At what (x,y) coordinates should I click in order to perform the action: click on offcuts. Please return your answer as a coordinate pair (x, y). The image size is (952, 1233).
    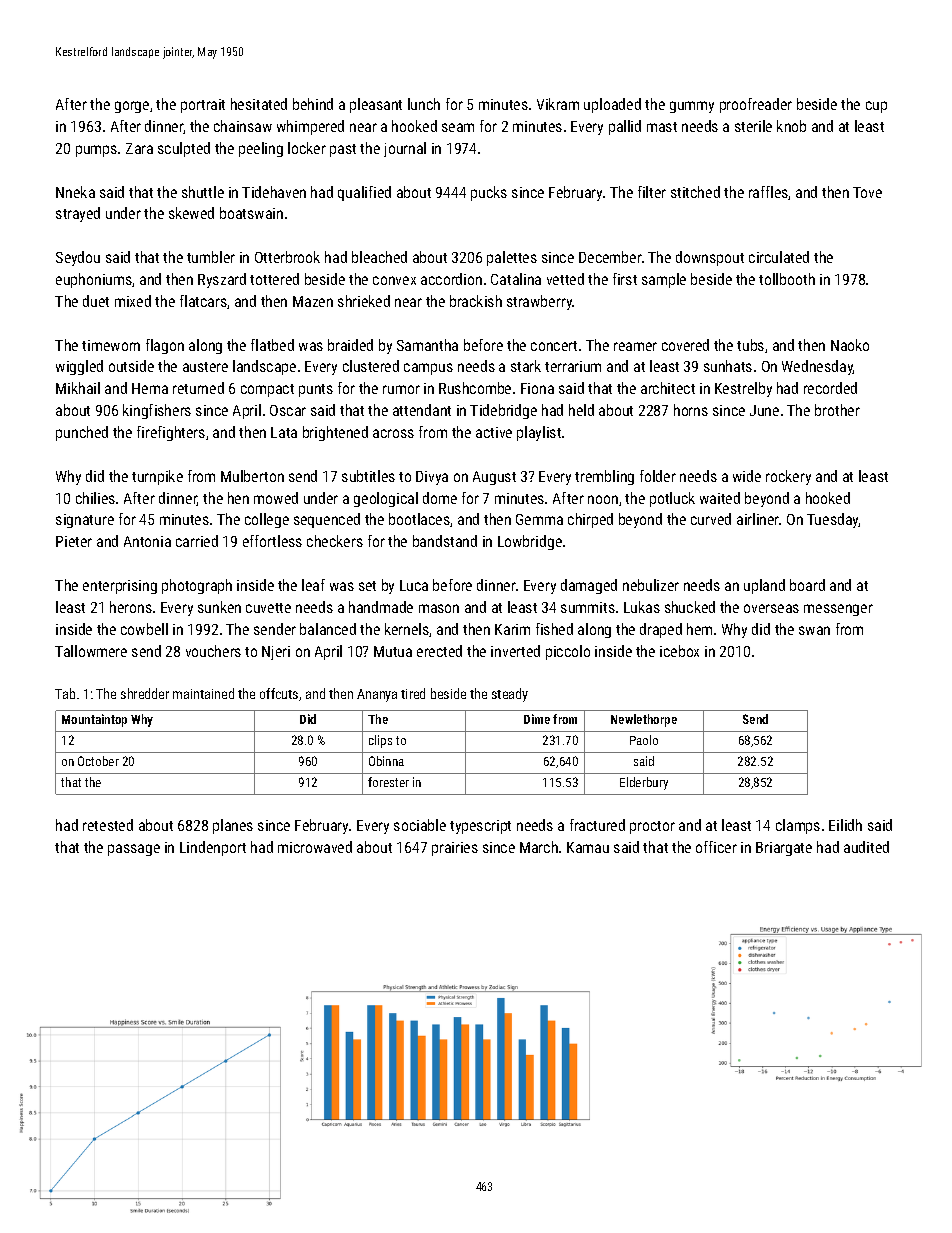
    Looking at the image, I should click on (279, 693).
